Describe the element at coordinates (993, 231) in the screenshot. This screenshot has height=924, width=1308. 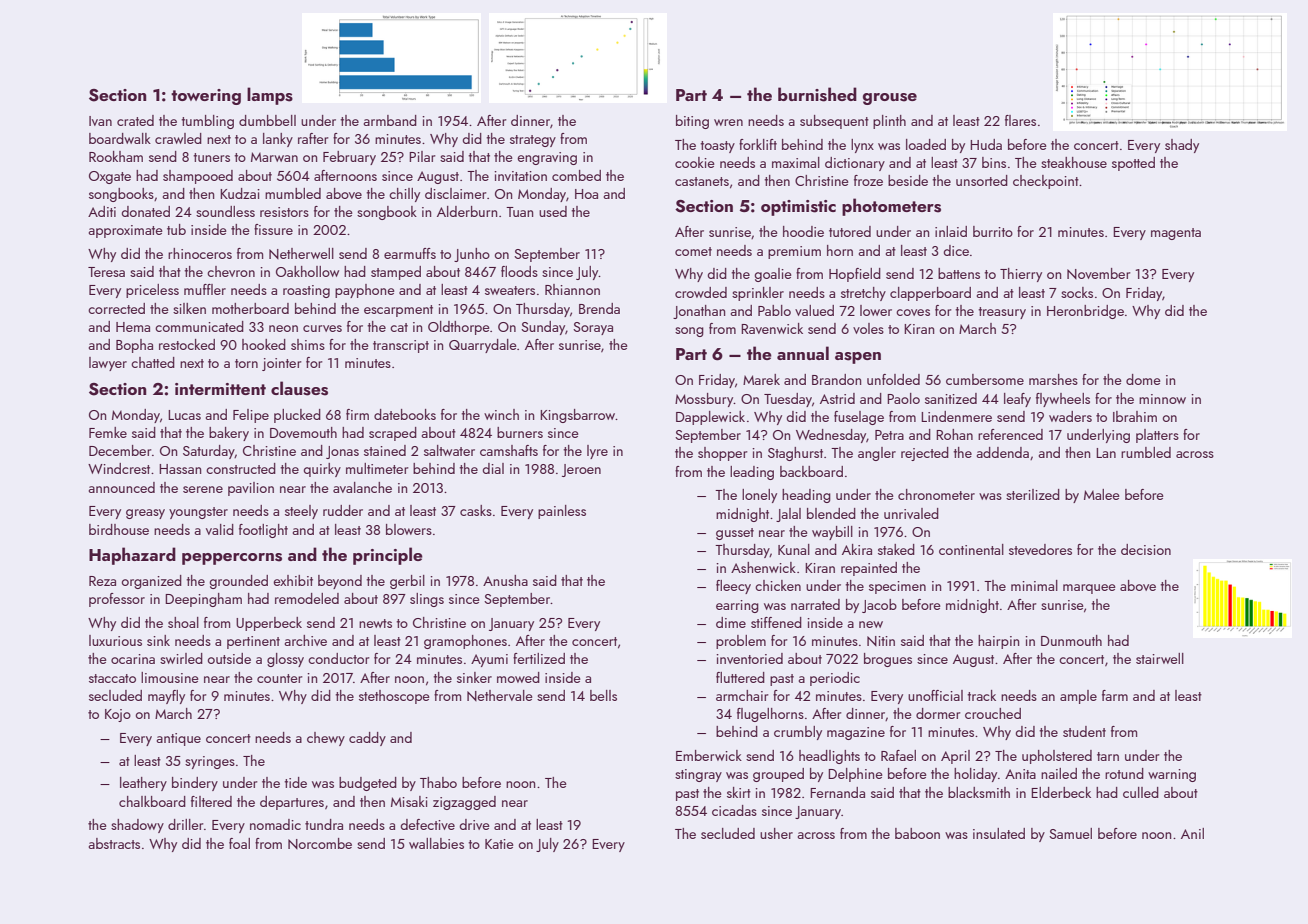
I see `burrito` at that location.
